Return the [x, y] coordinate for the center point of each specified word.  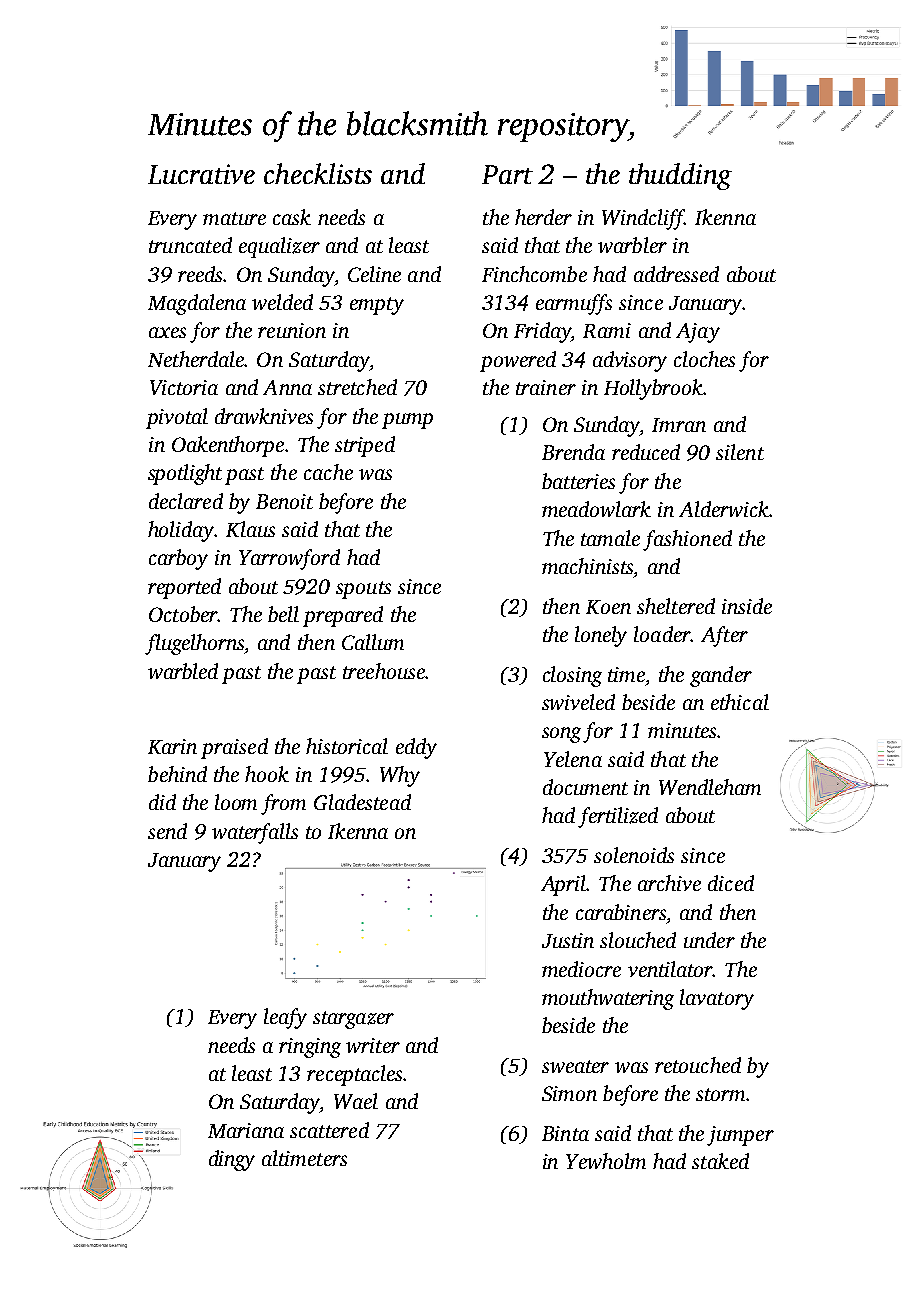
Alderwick [724, 509]
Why [400, 776]
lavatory [717, 999]
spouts [363, 590]
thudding [680, 176]
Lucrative [201, 174]
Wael [356, 1101]
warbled [183, 671]
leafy [285, 1018]
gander [721, 676]
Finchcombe [534, 274]
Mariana [246, 1130]
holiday [181, 531]
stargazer [353, 1020]
